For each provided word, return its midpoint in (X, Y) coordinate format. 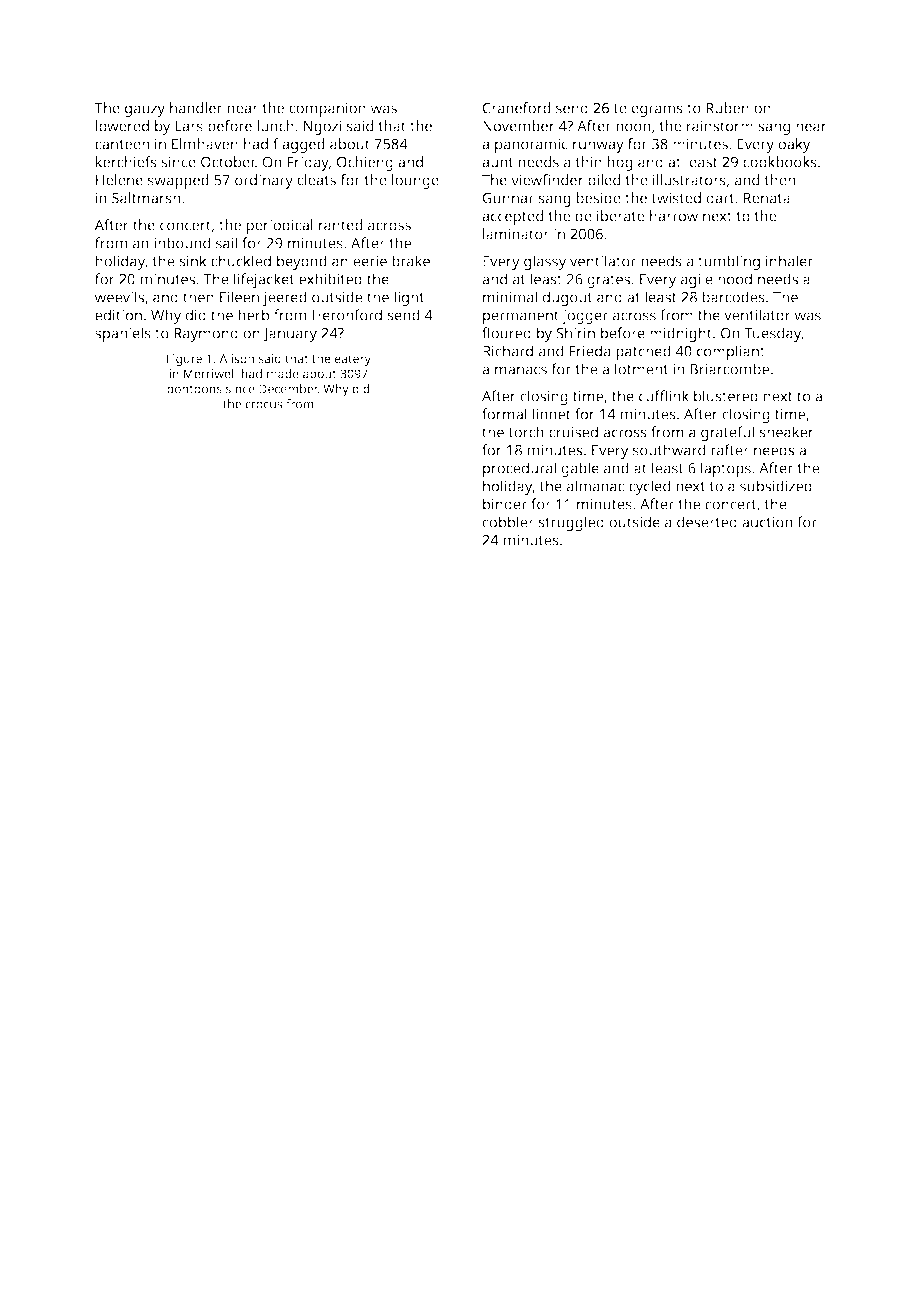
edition (118, 315)
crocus (263, 405)
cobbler (508, 522)
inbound (182, 243)
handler (196, 108)
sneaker (786, 432)
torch (526, 432)
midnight (681, 334)
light (409, 298)
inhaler (789, 261)
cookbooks (780, 162)
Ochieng (365, 163)
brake (411, 261)
